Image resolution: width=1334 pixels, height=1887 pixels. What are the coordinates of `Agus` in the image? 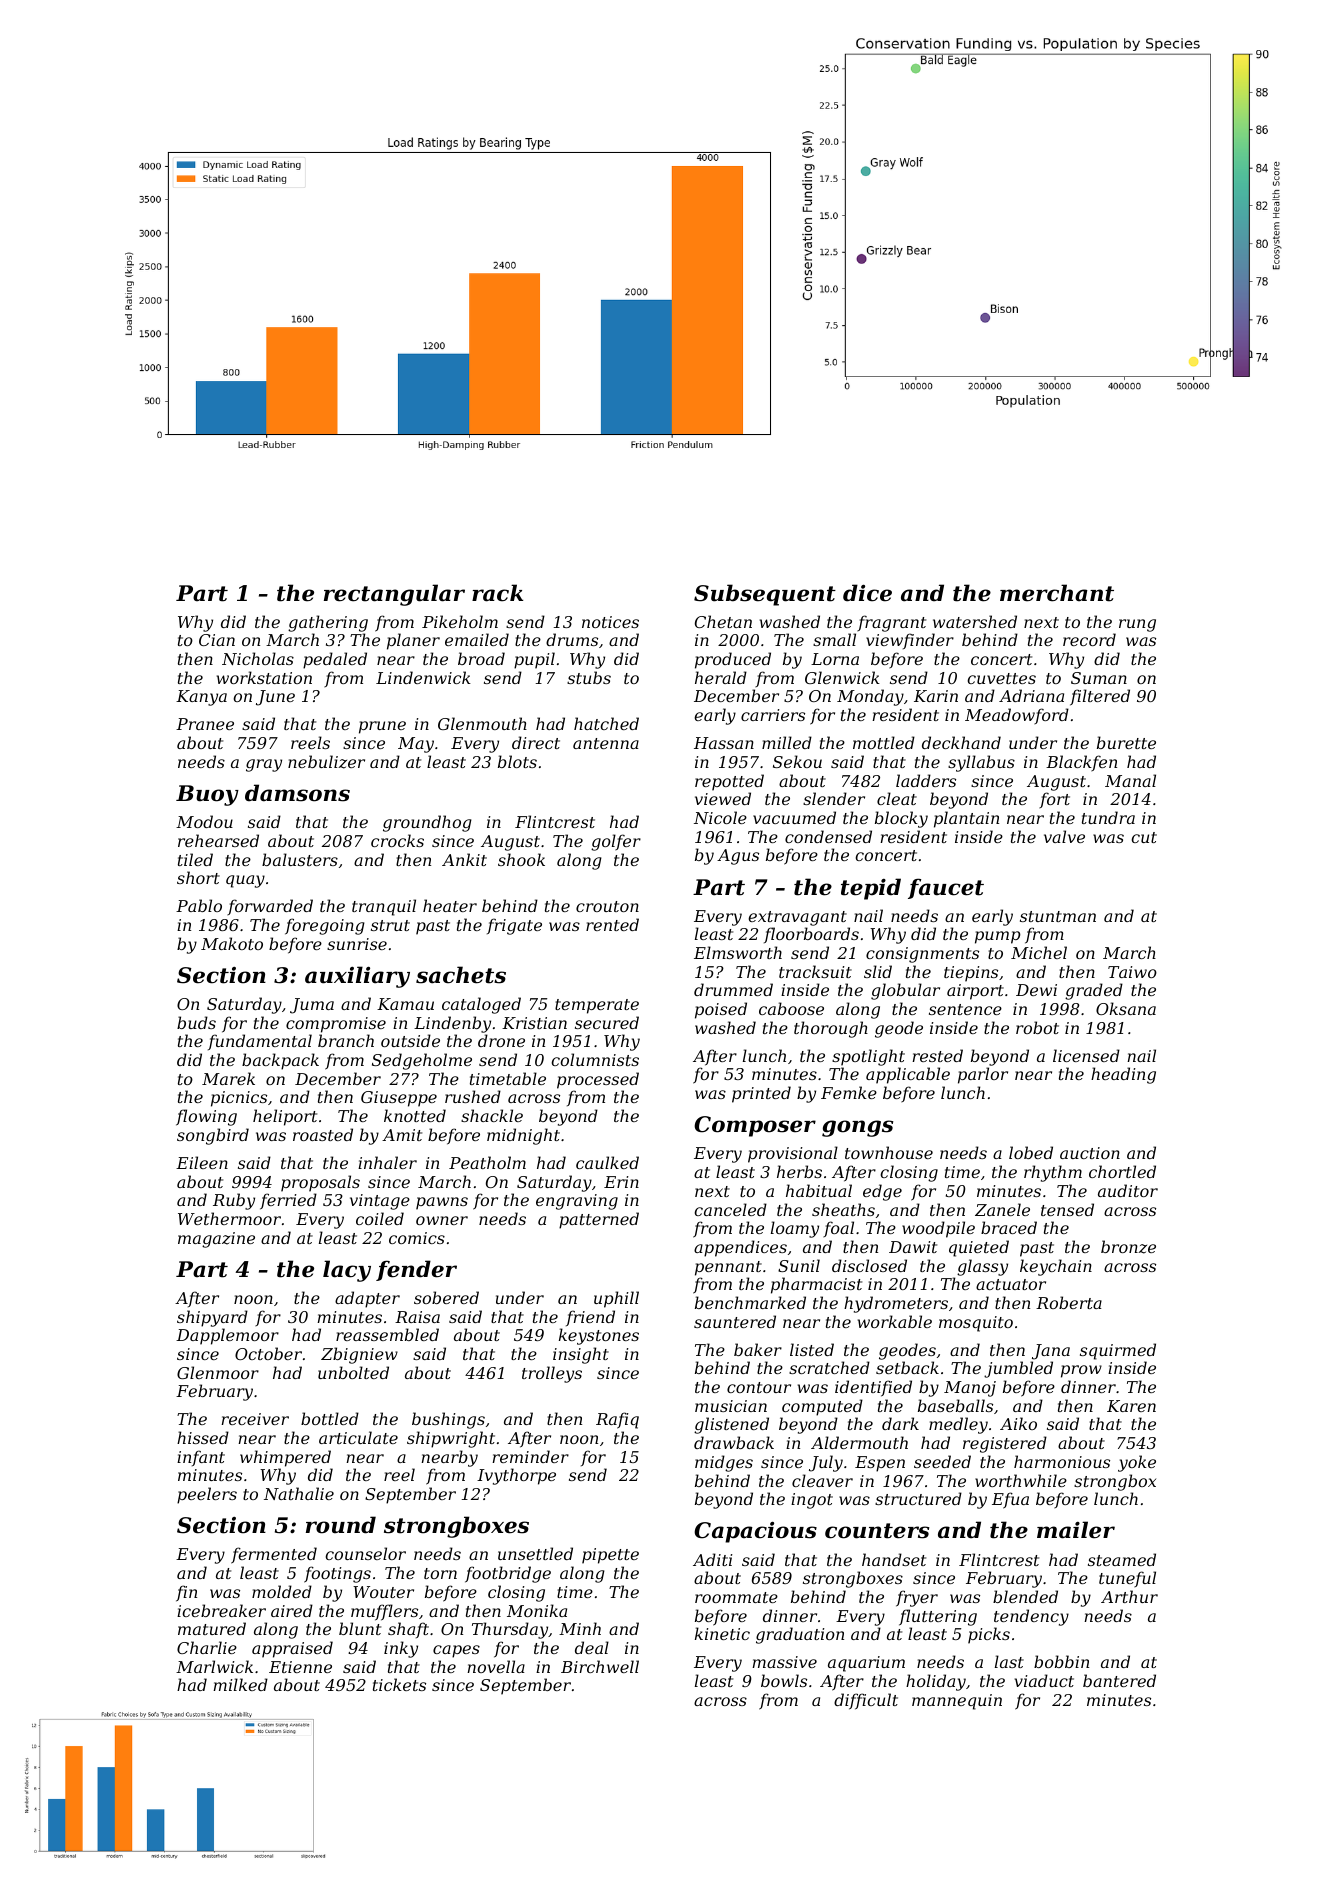 It's located at (738, 857).
